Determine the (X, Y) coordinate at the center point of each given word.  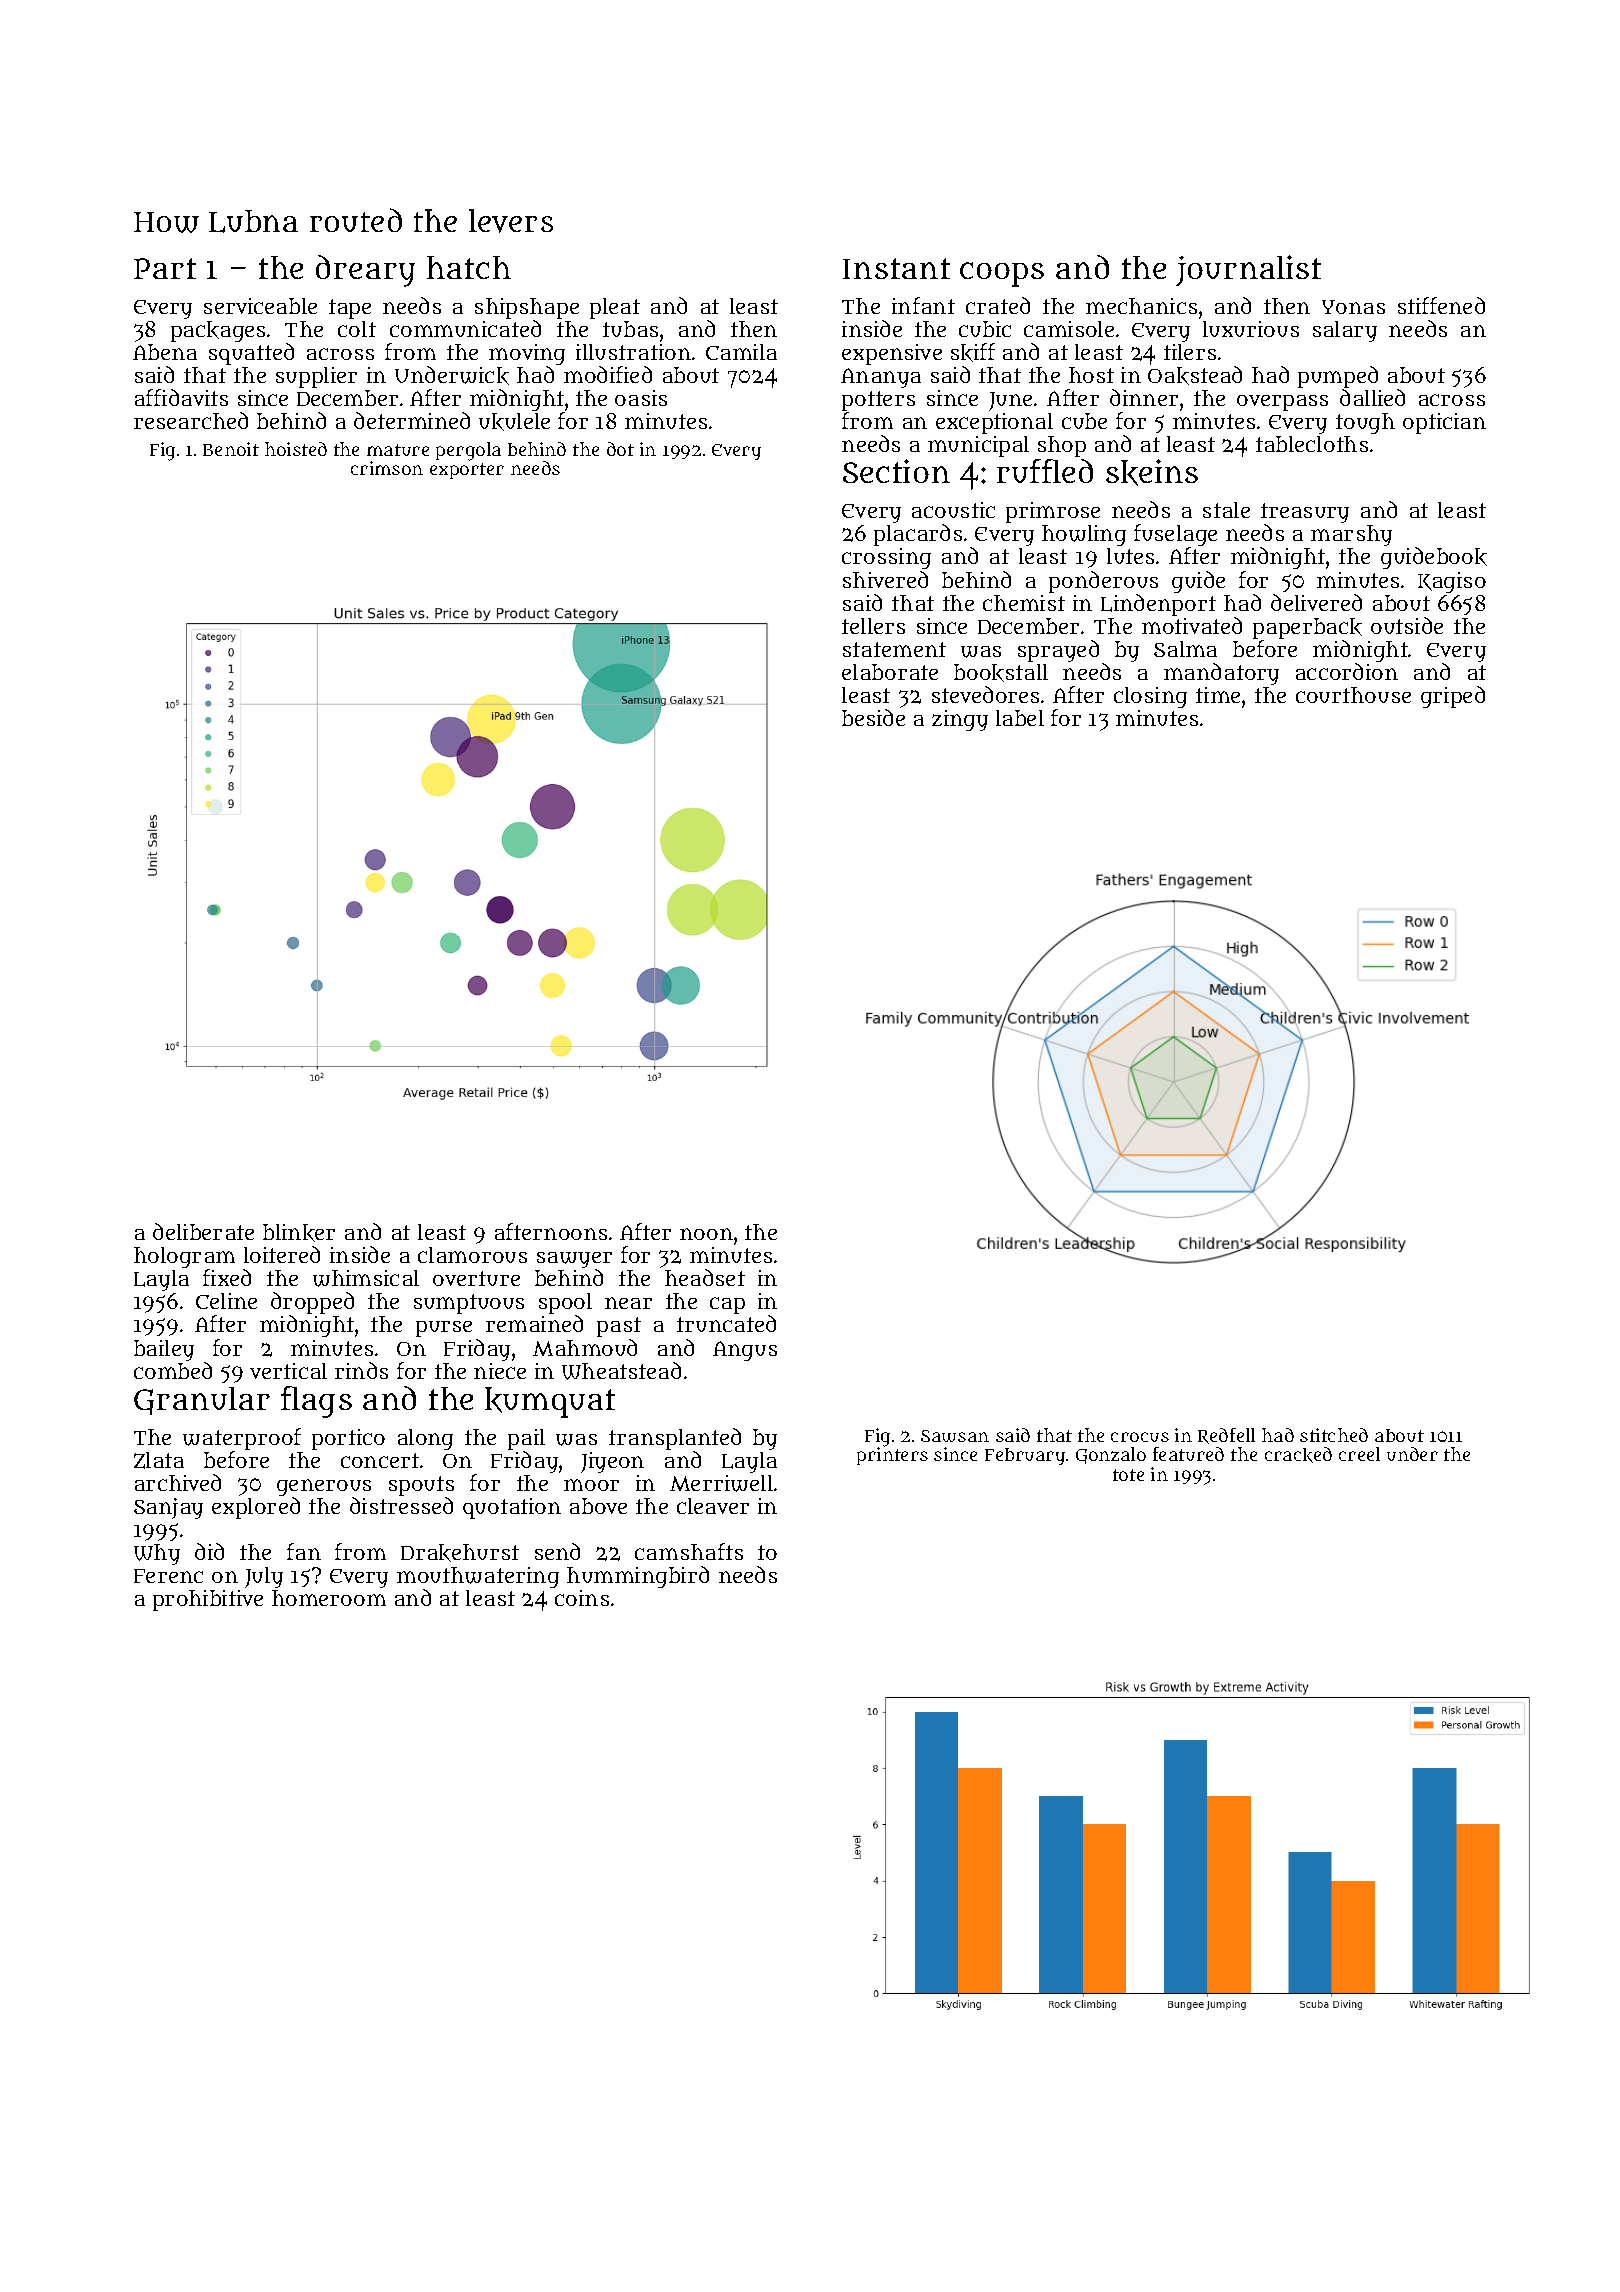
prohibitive (208, 1600)
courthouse (1353, 695)
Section (896, 471)
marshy (1351, 535)
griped (1453, 697)
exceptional (994, 423)
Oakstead (1195, 375)
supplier (316, 377)
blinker (299, 1233)
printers (892, 1456)
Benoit (231, 449)
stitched (1334, 1435)
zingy (960, 720)
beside (873, 717)
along (425, 1439)
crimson (387, 468)
